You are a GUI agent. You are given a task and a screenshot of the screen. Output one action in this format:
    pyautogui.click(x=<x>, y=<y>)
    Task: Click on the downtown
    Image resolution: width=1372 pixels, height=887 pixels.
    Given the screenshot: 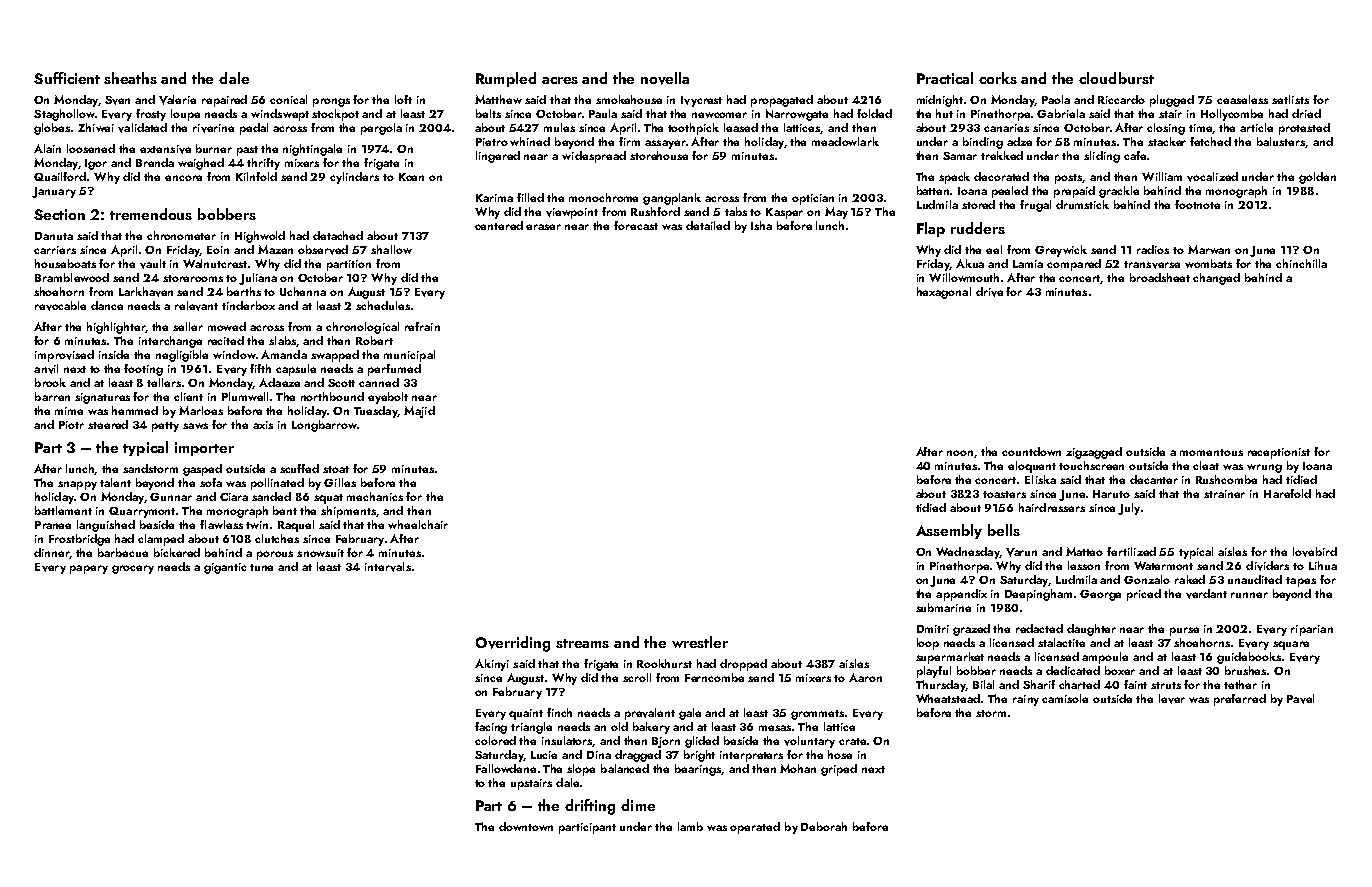 What is the action you would take?
    pyautogui.click(x=526, y=826)
